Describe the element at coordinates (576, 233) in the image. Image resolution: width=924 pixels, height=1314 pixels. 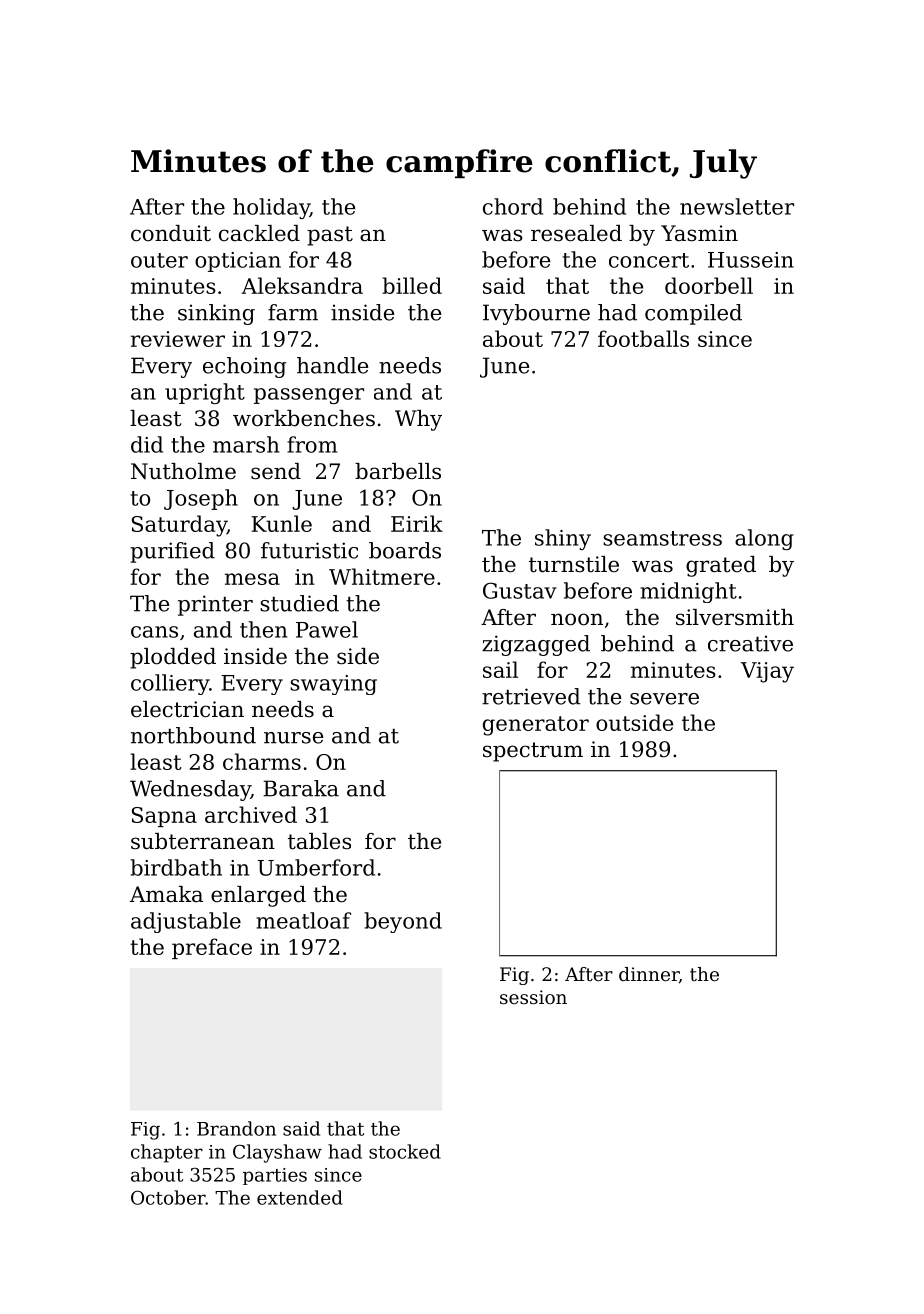
I see `resealed` at that location.
